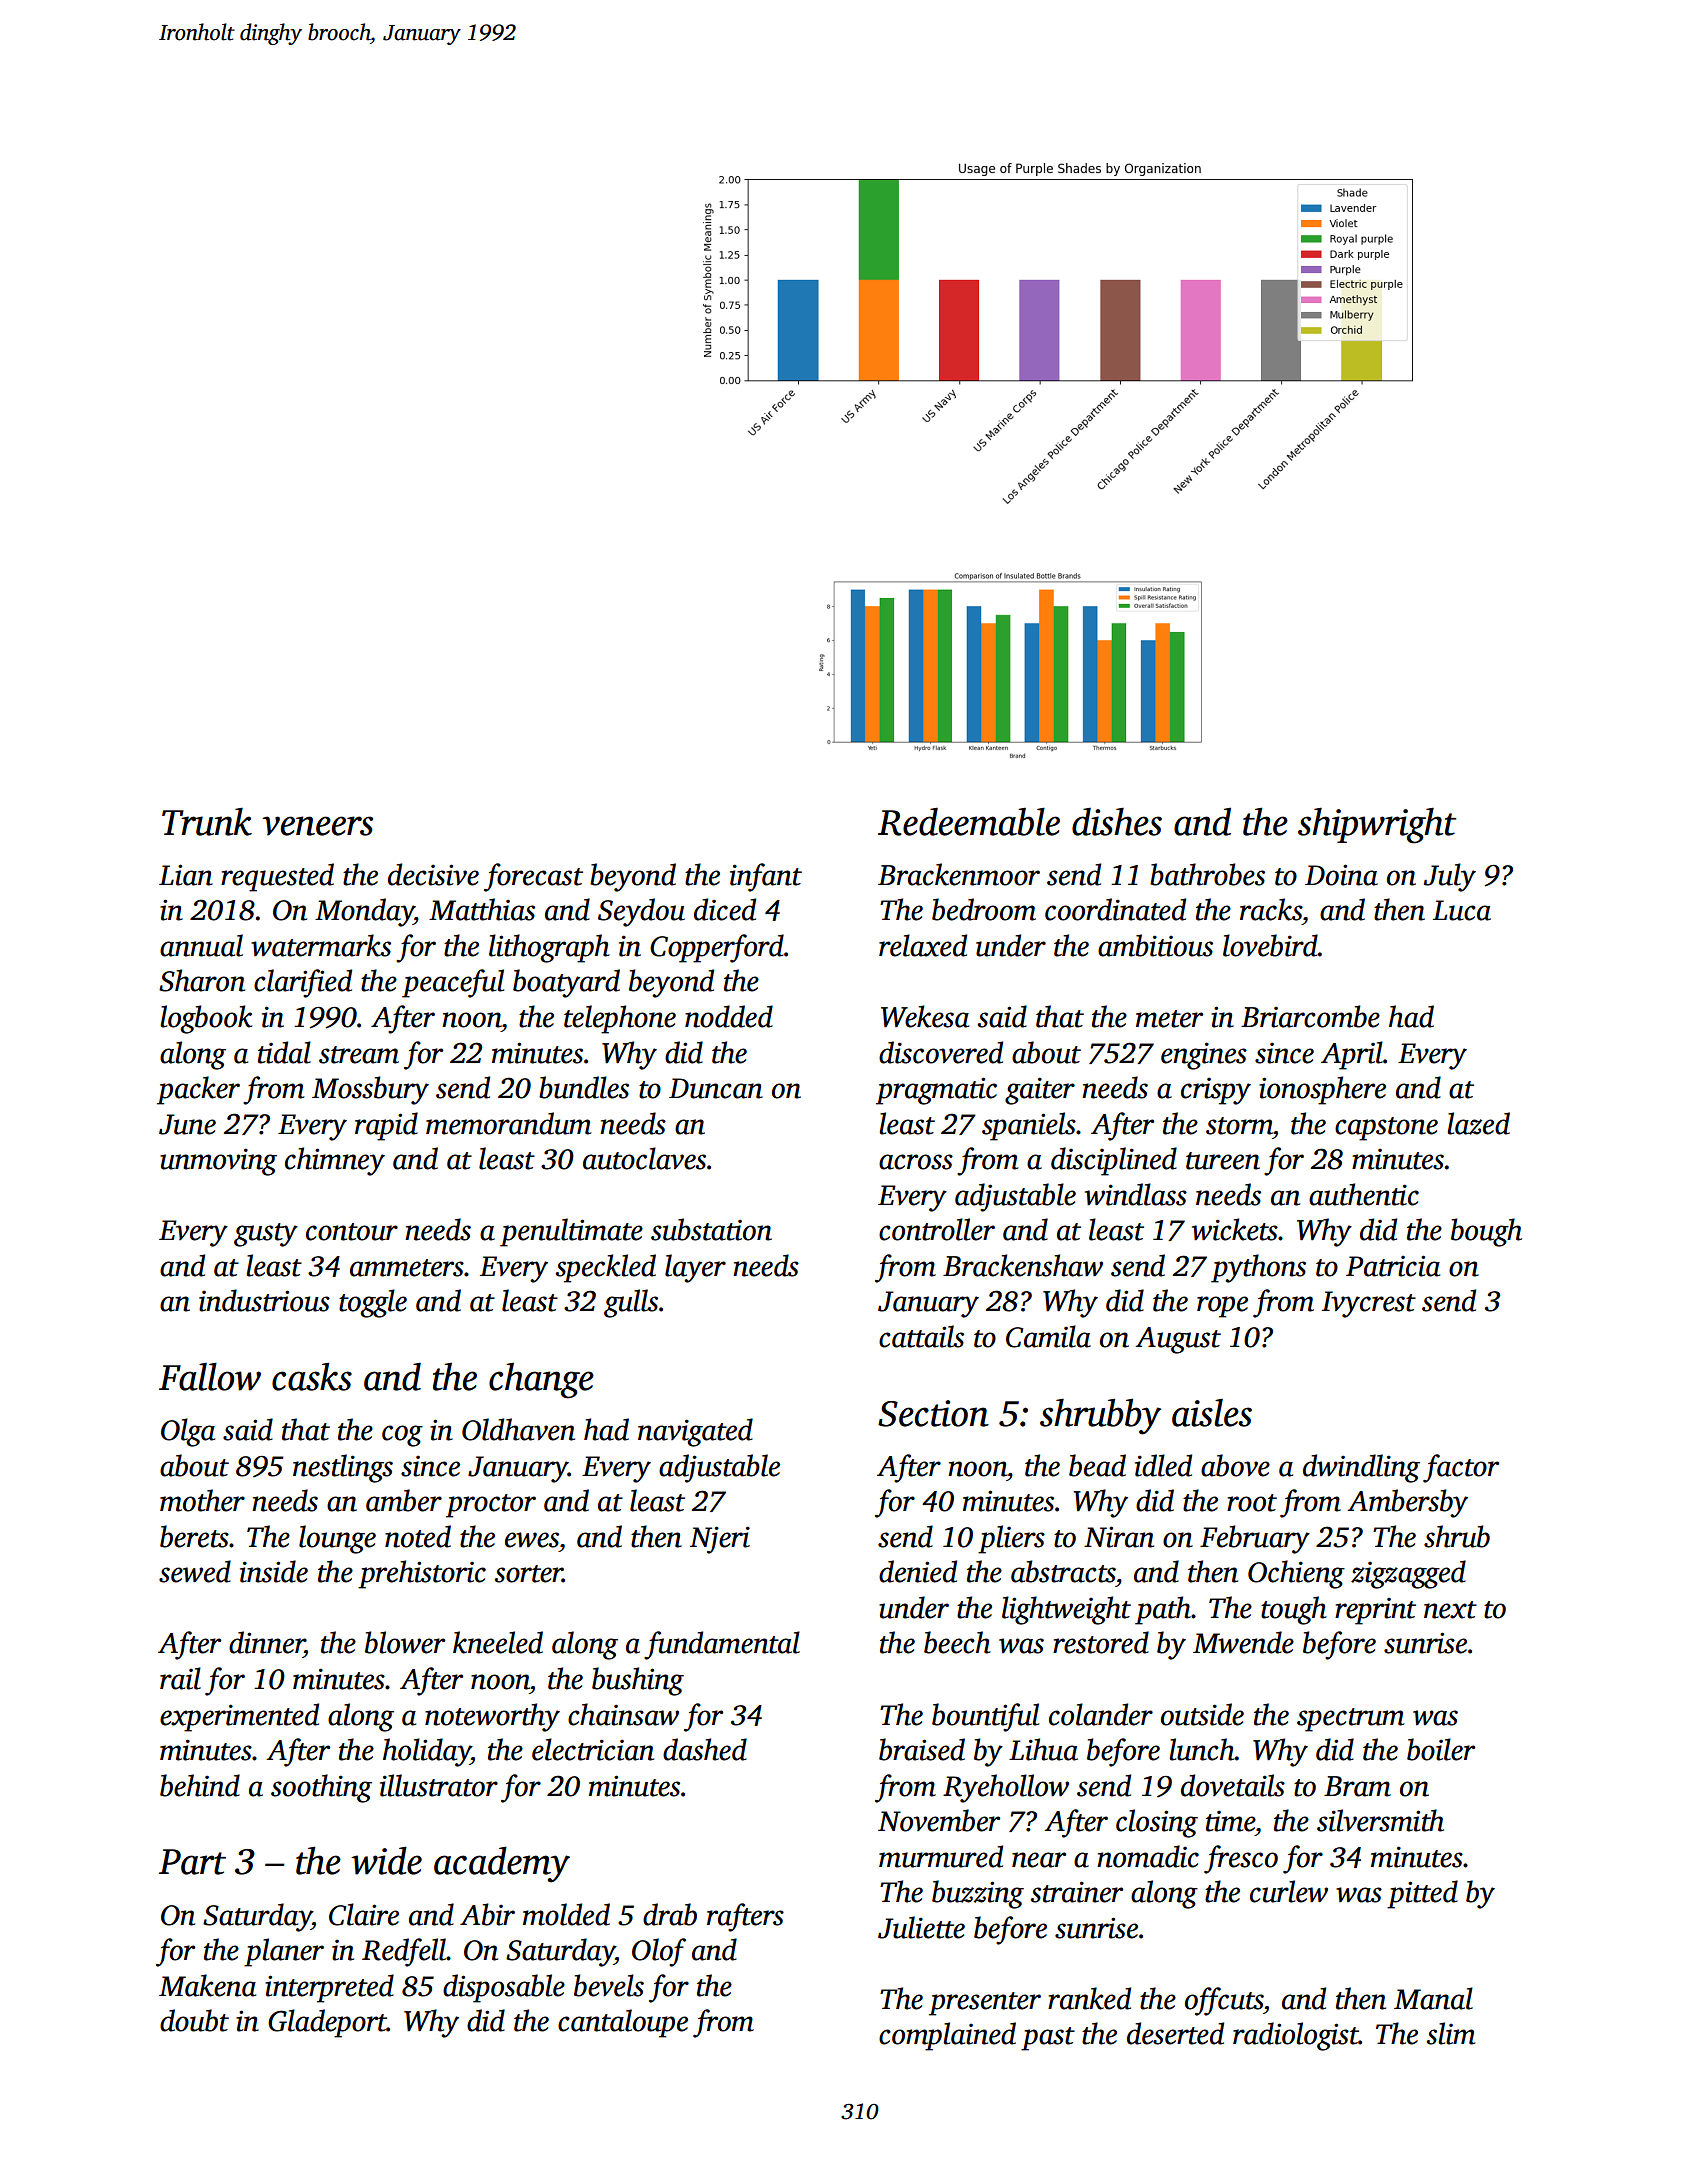  What do you see at coordinates (947, 2036) in the page?
I see `complained` at bounding box center [947, 2036].
